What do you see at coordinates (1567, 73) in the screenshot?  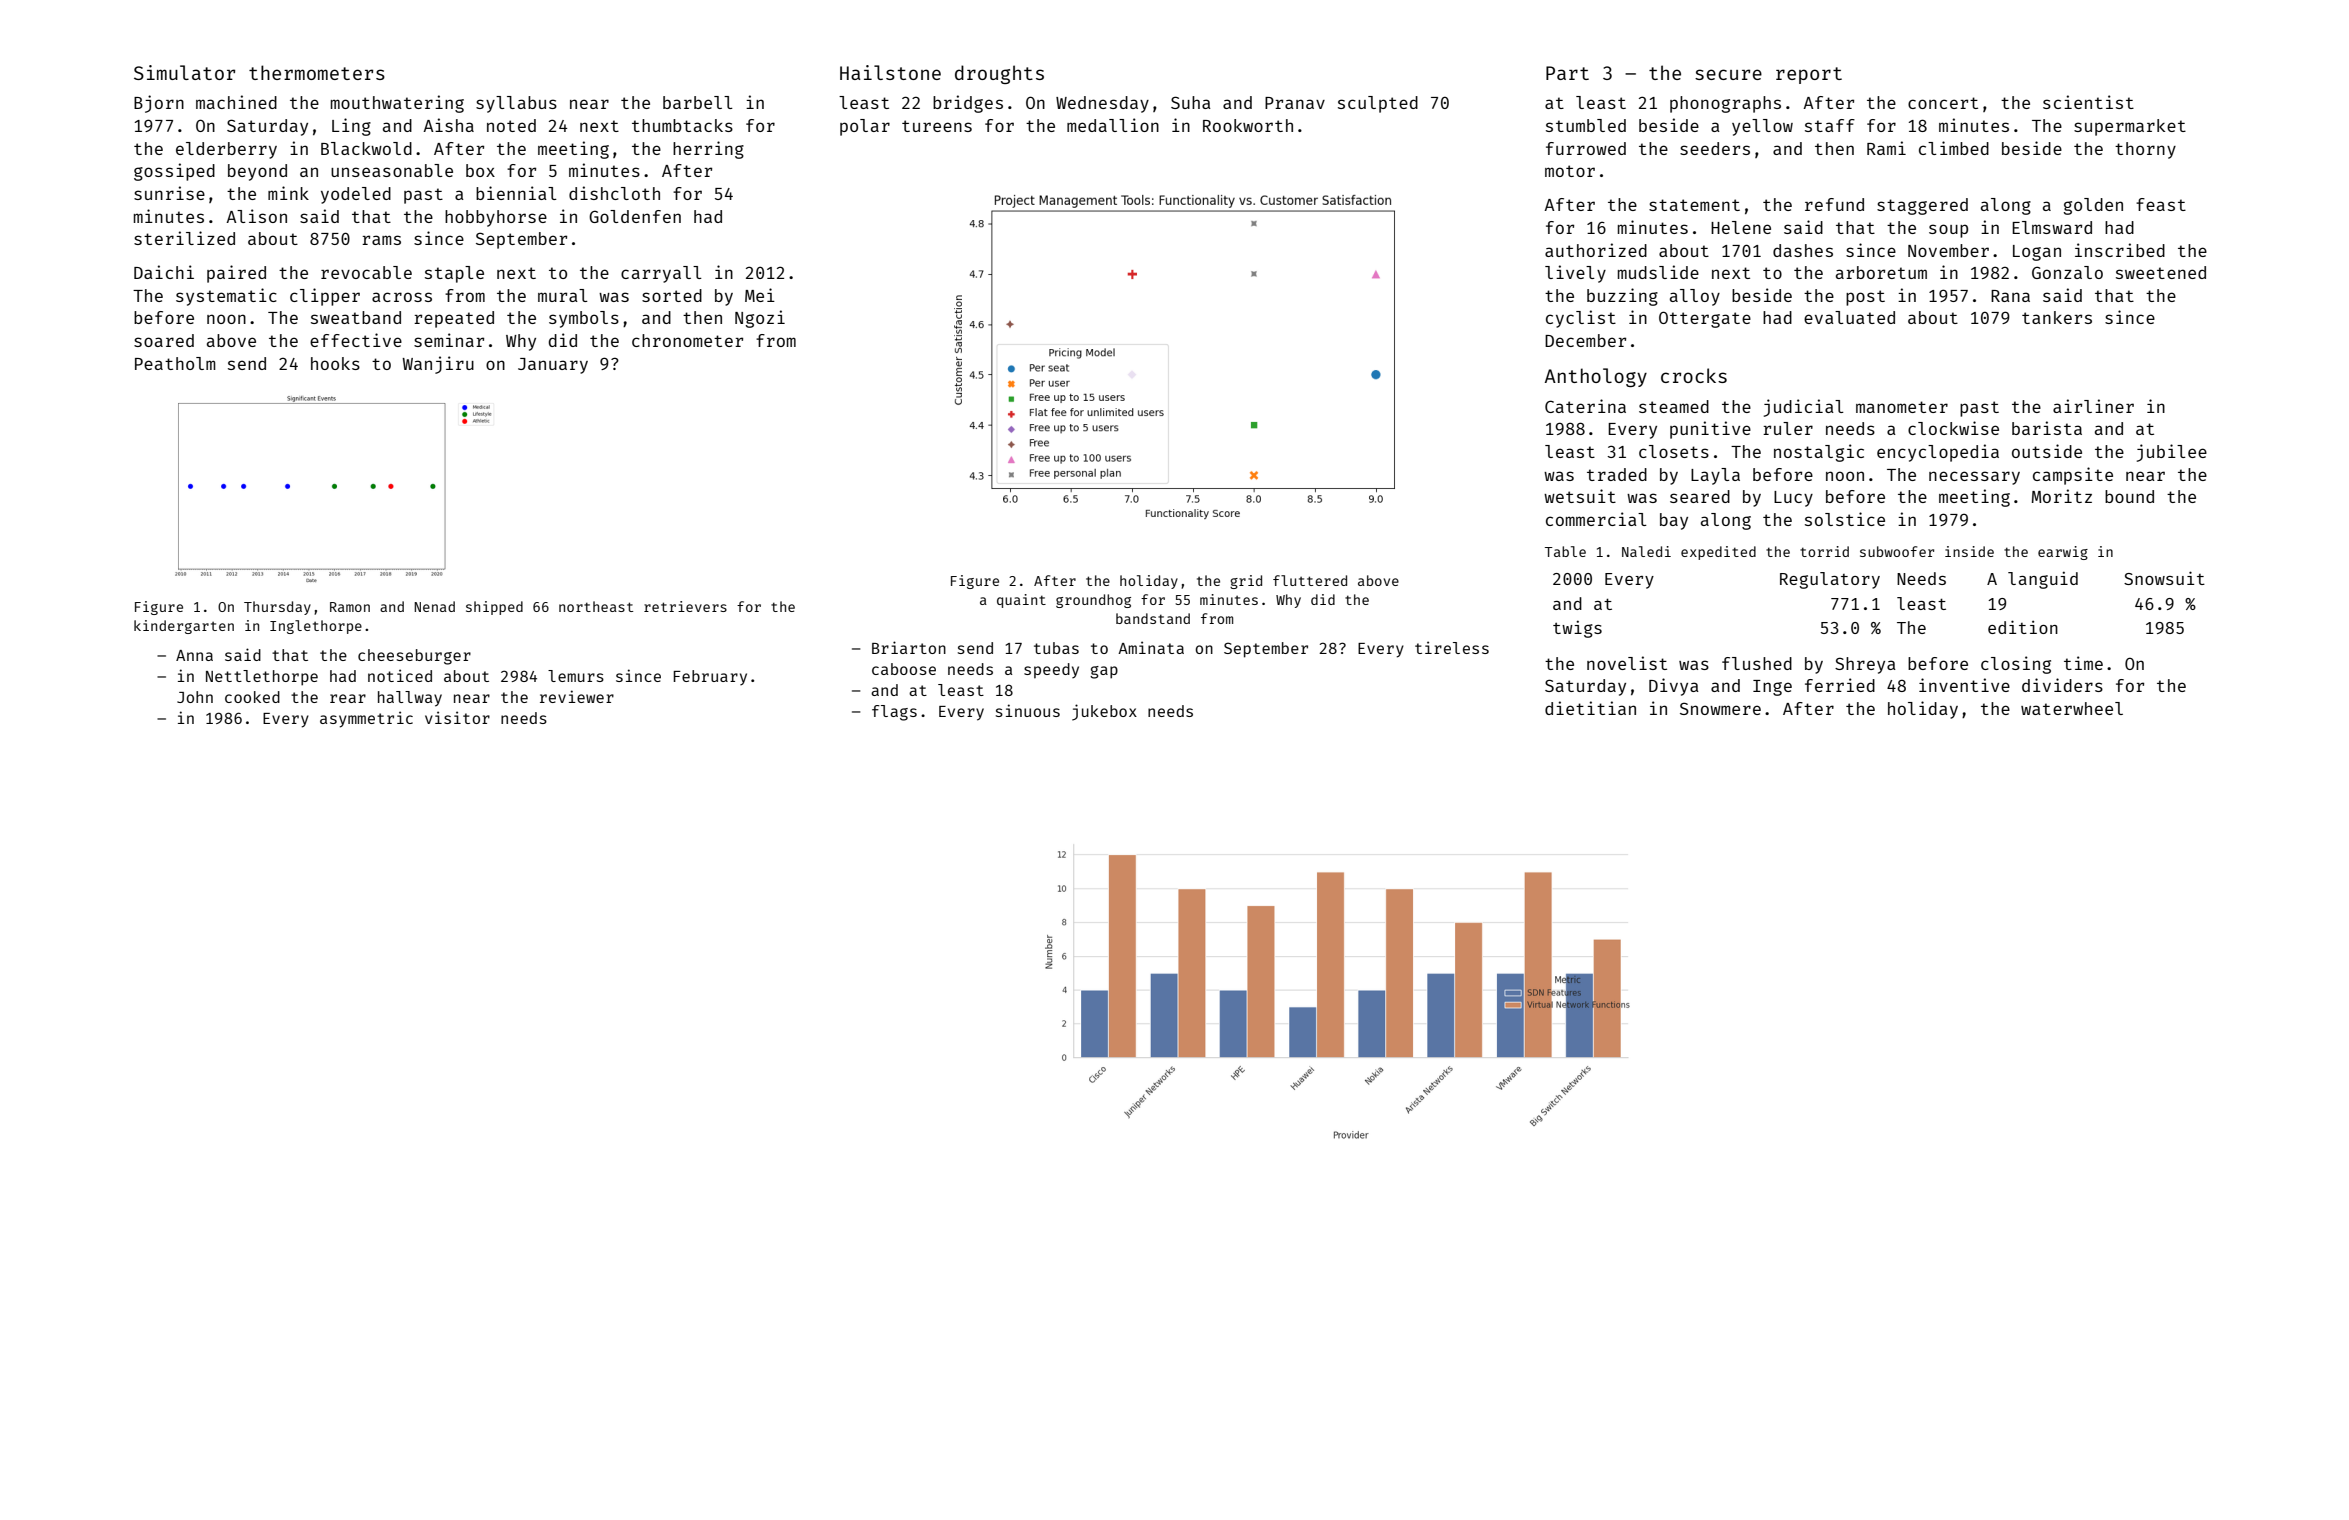 I see `Part` at bounding box center [1567, 73].
